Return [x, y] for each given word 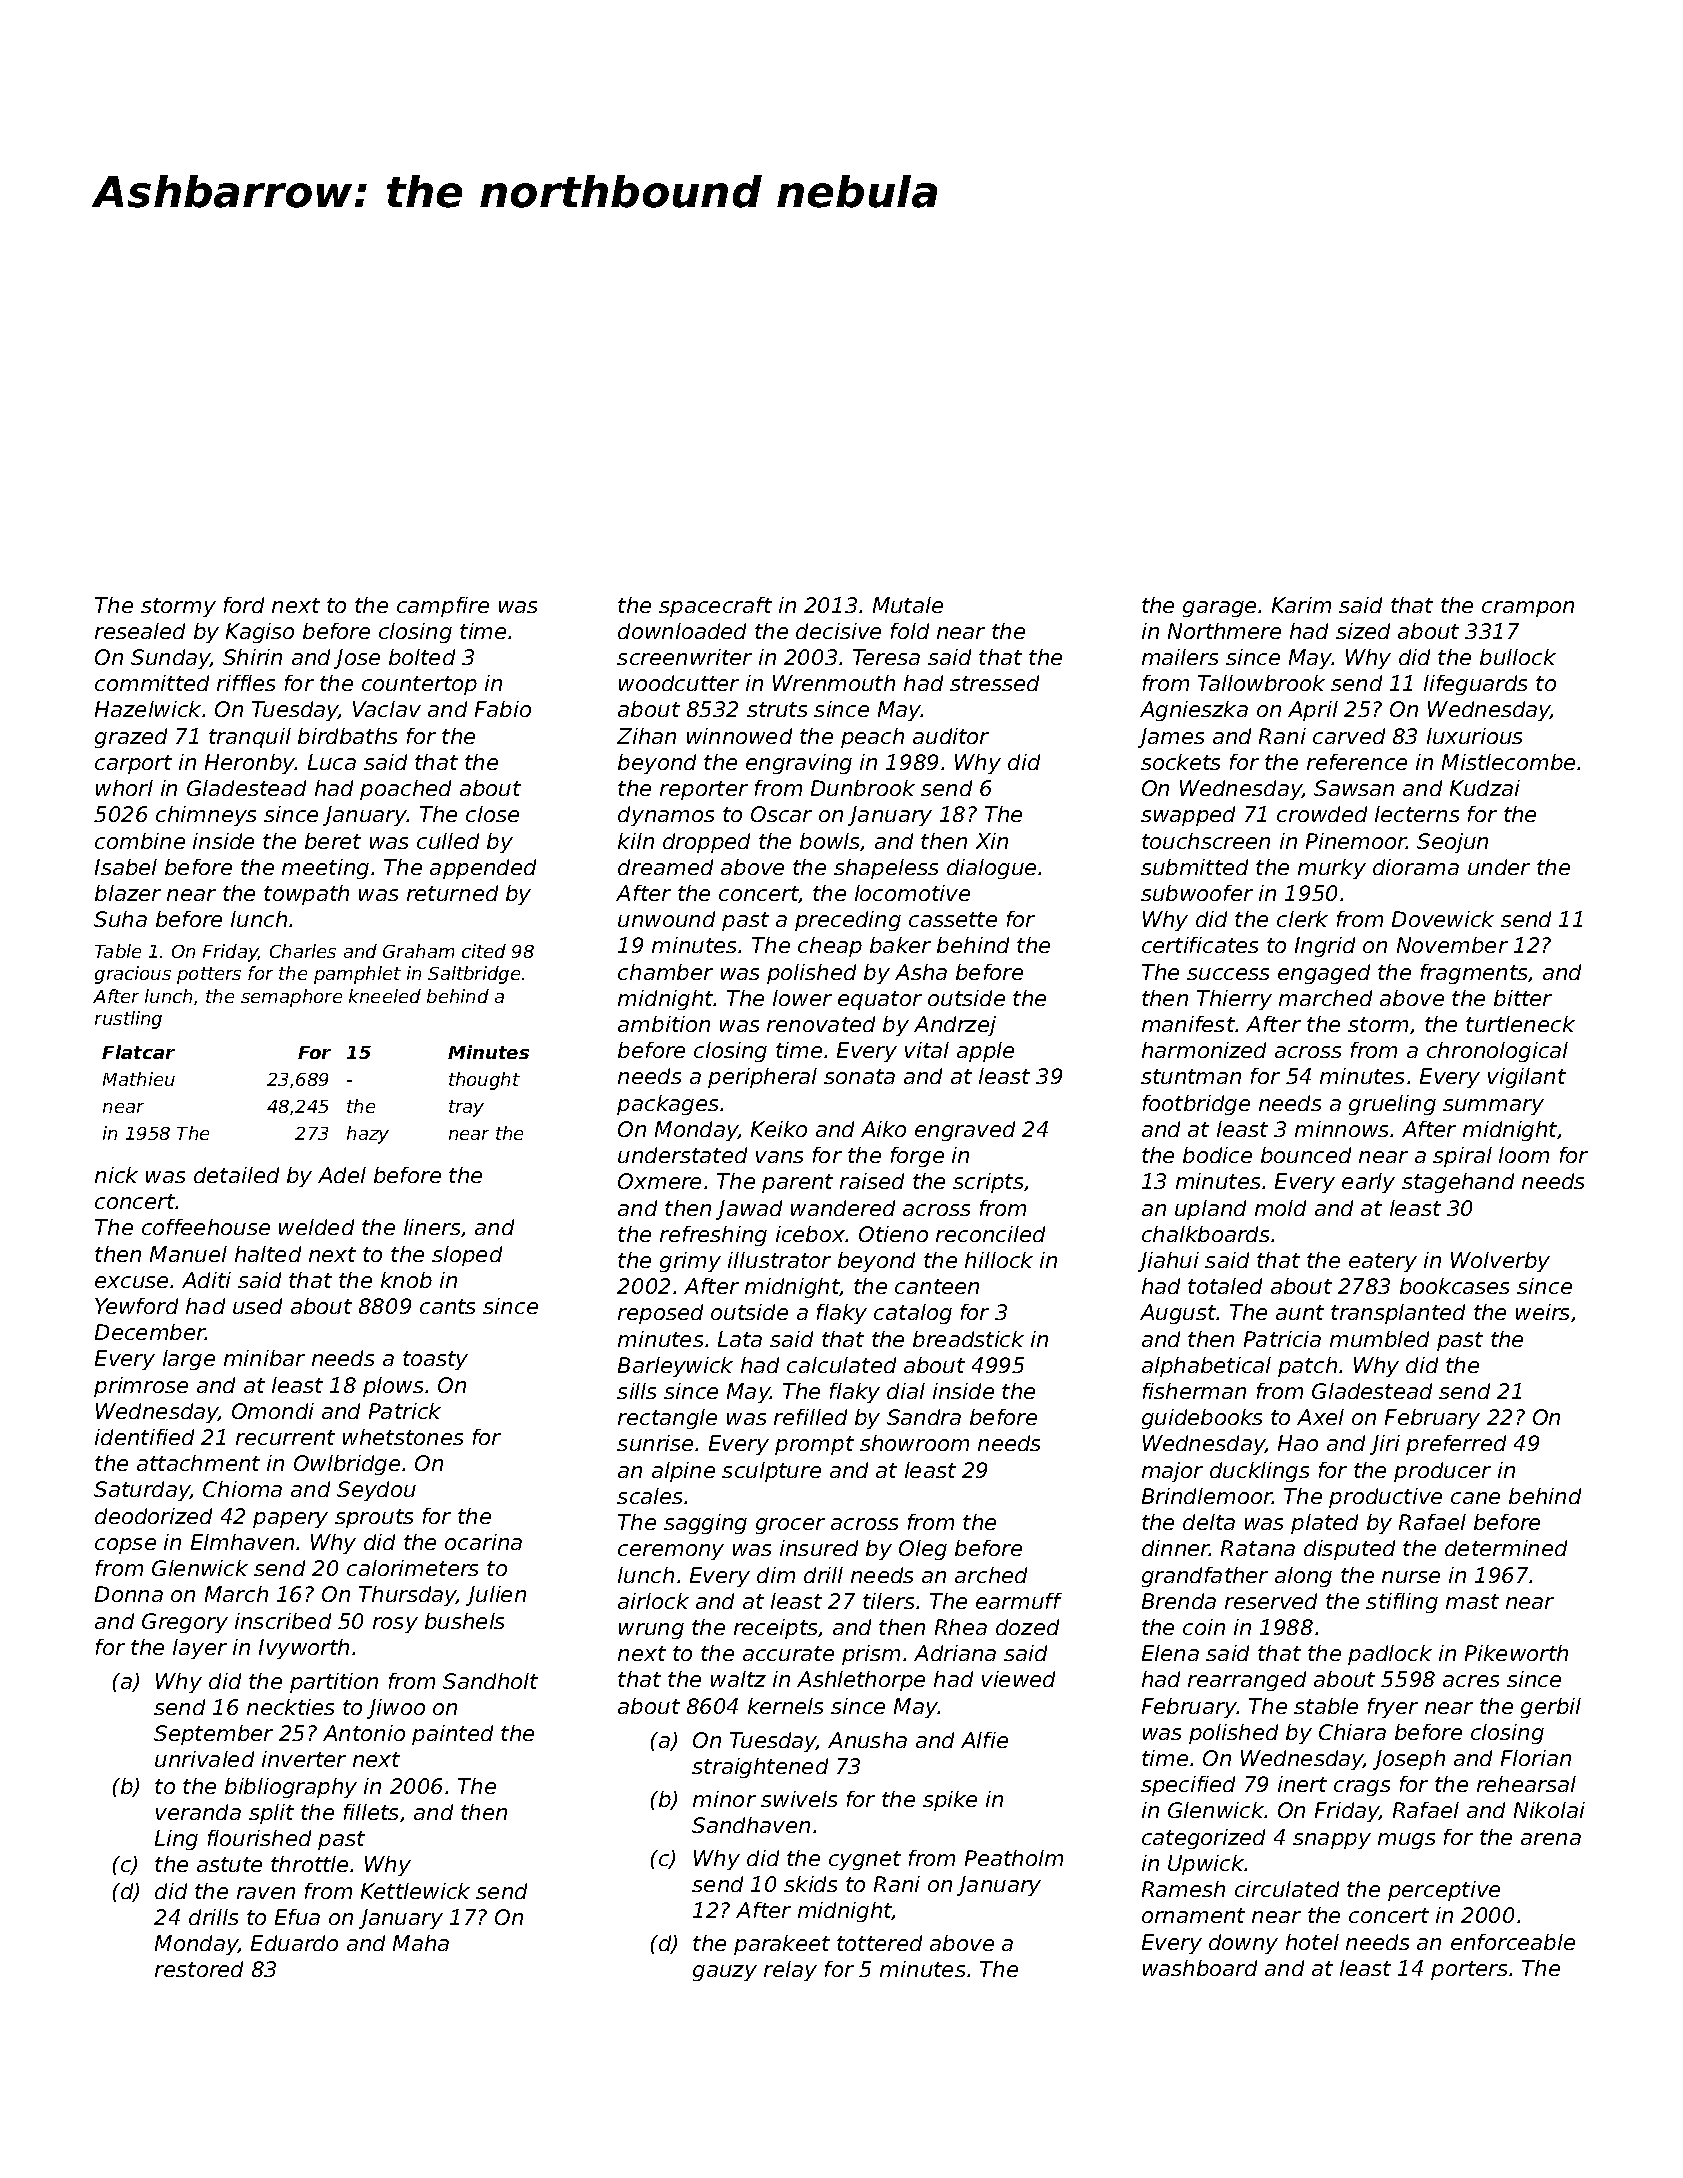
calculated [841, 1365]
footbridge [1196, 1105]
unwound [666, 919]
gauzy [725, 1973]
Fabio [503, 709]
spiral [1462, 1157]
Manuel [188, 1254]
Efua [297, 1917]
